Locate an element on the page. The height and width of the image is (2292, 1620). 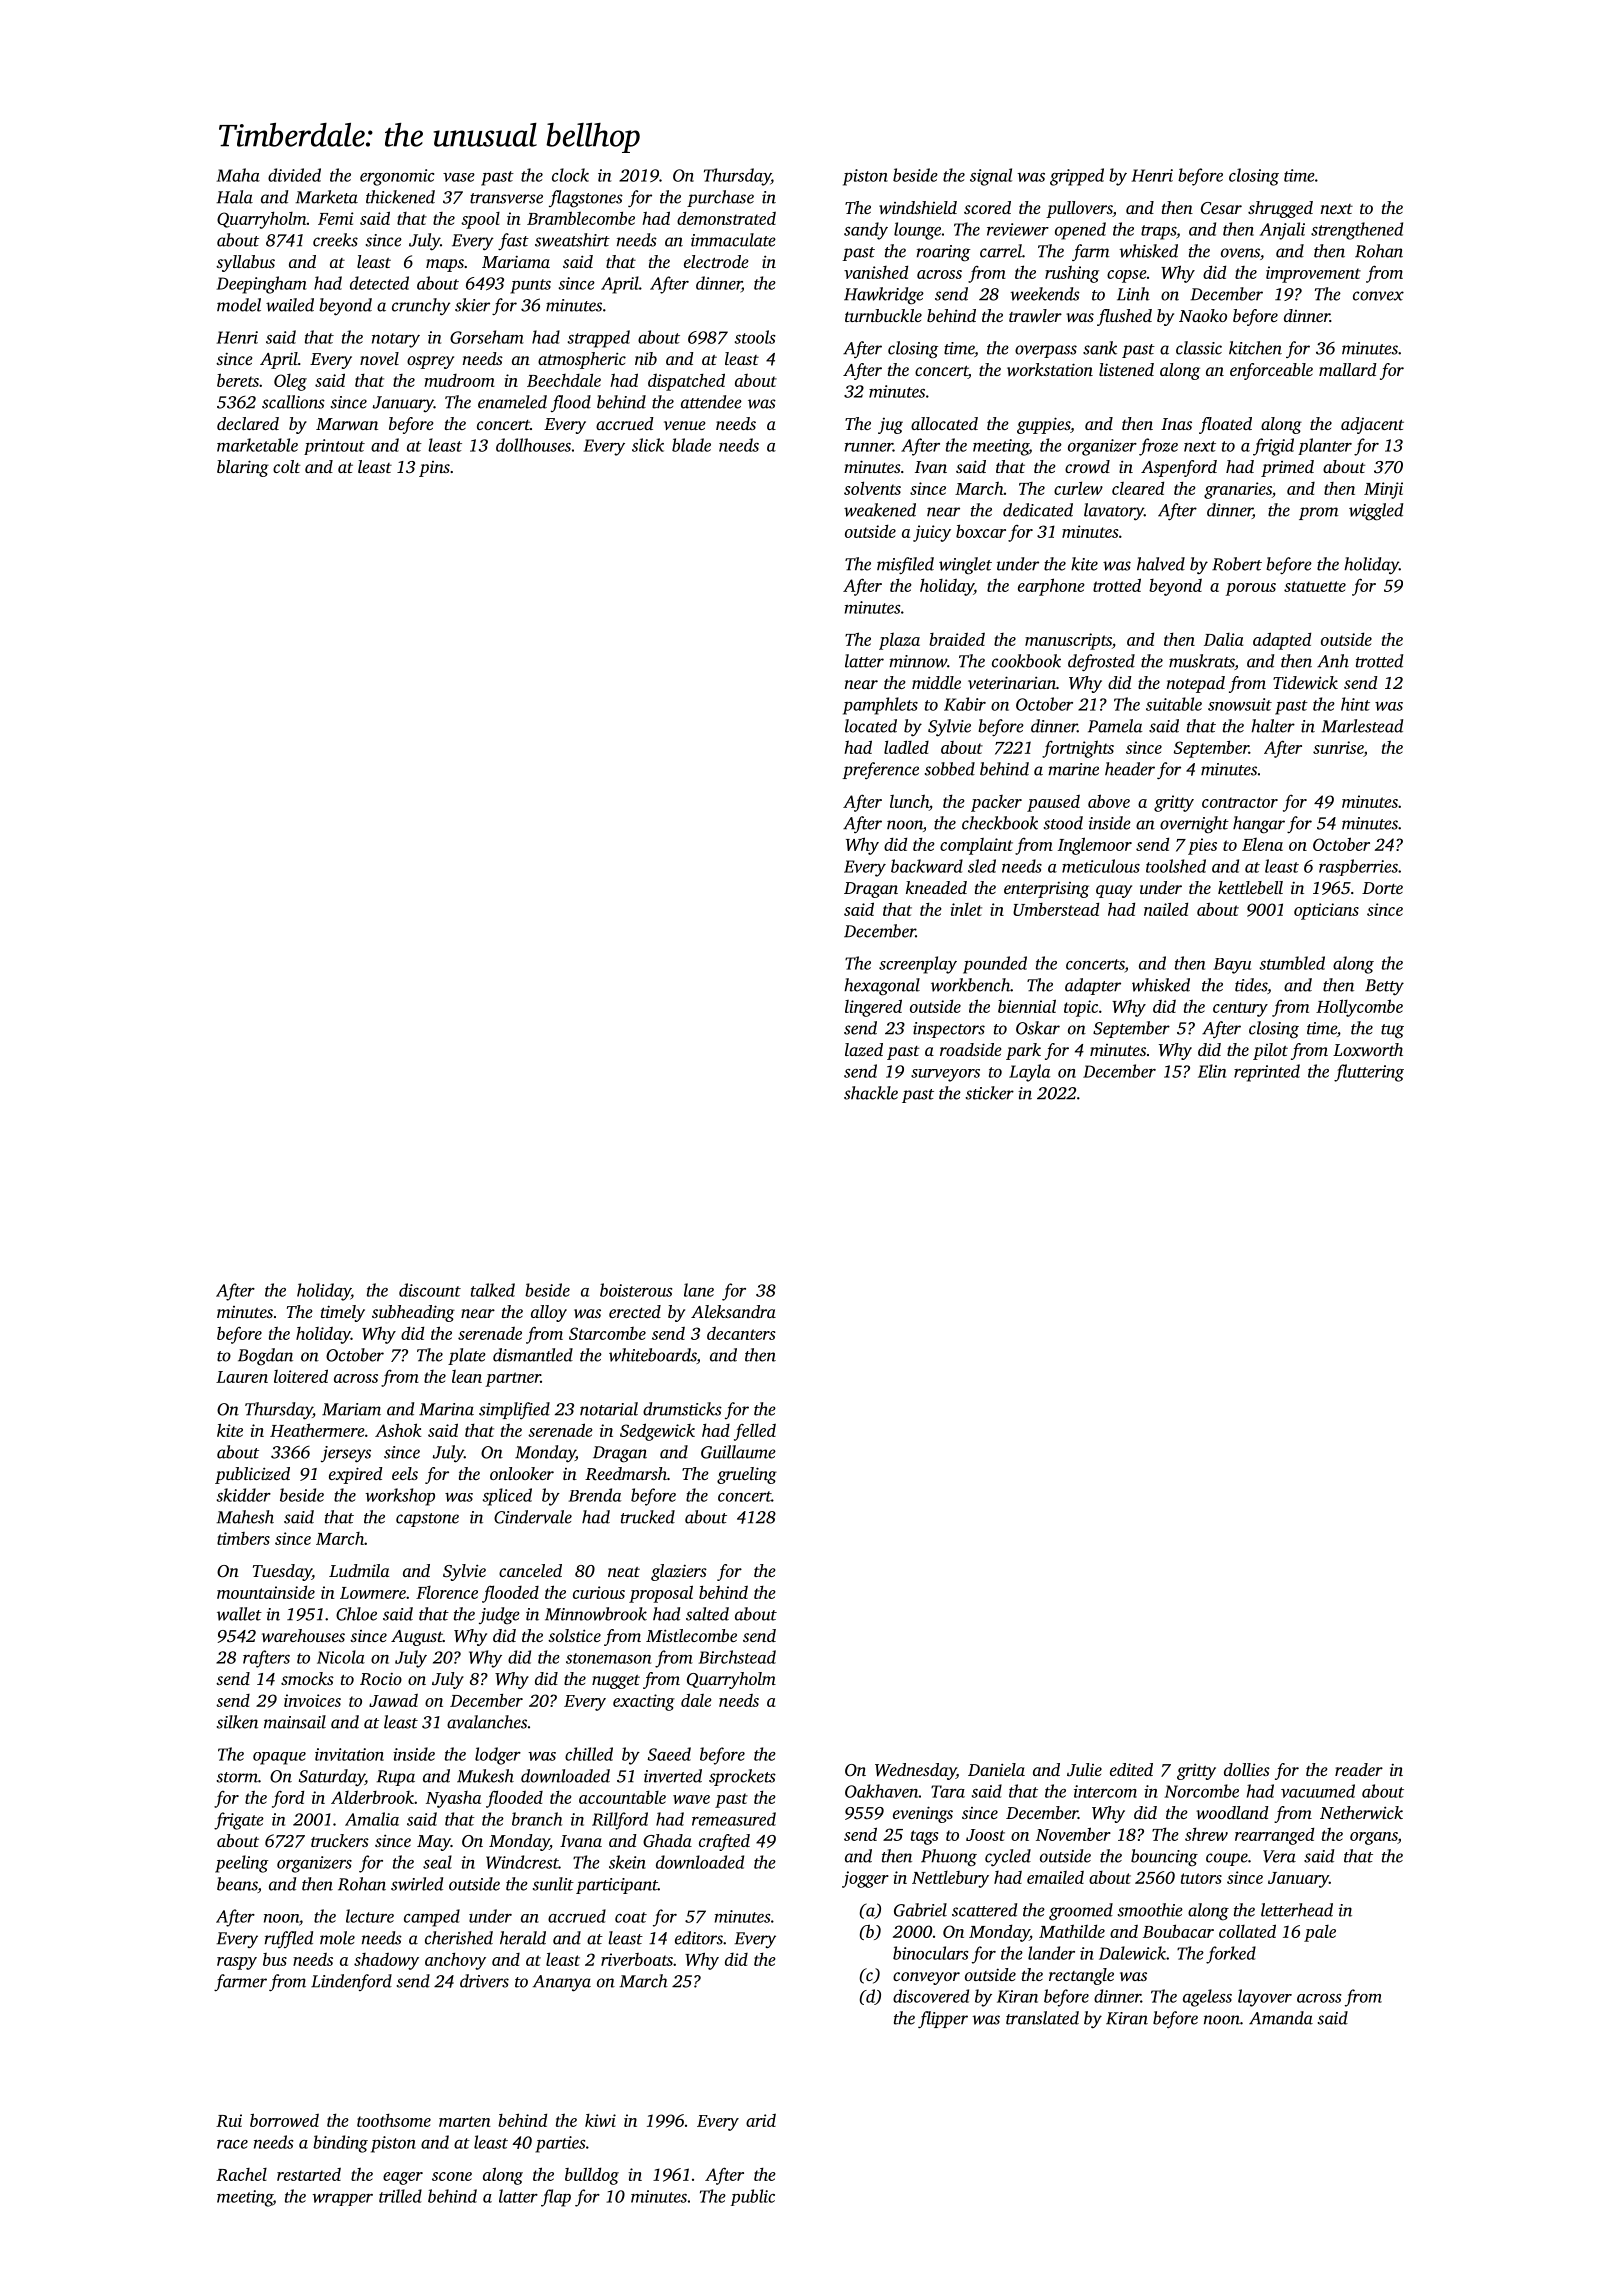
nailed is located at coordinates (1166, 909).
